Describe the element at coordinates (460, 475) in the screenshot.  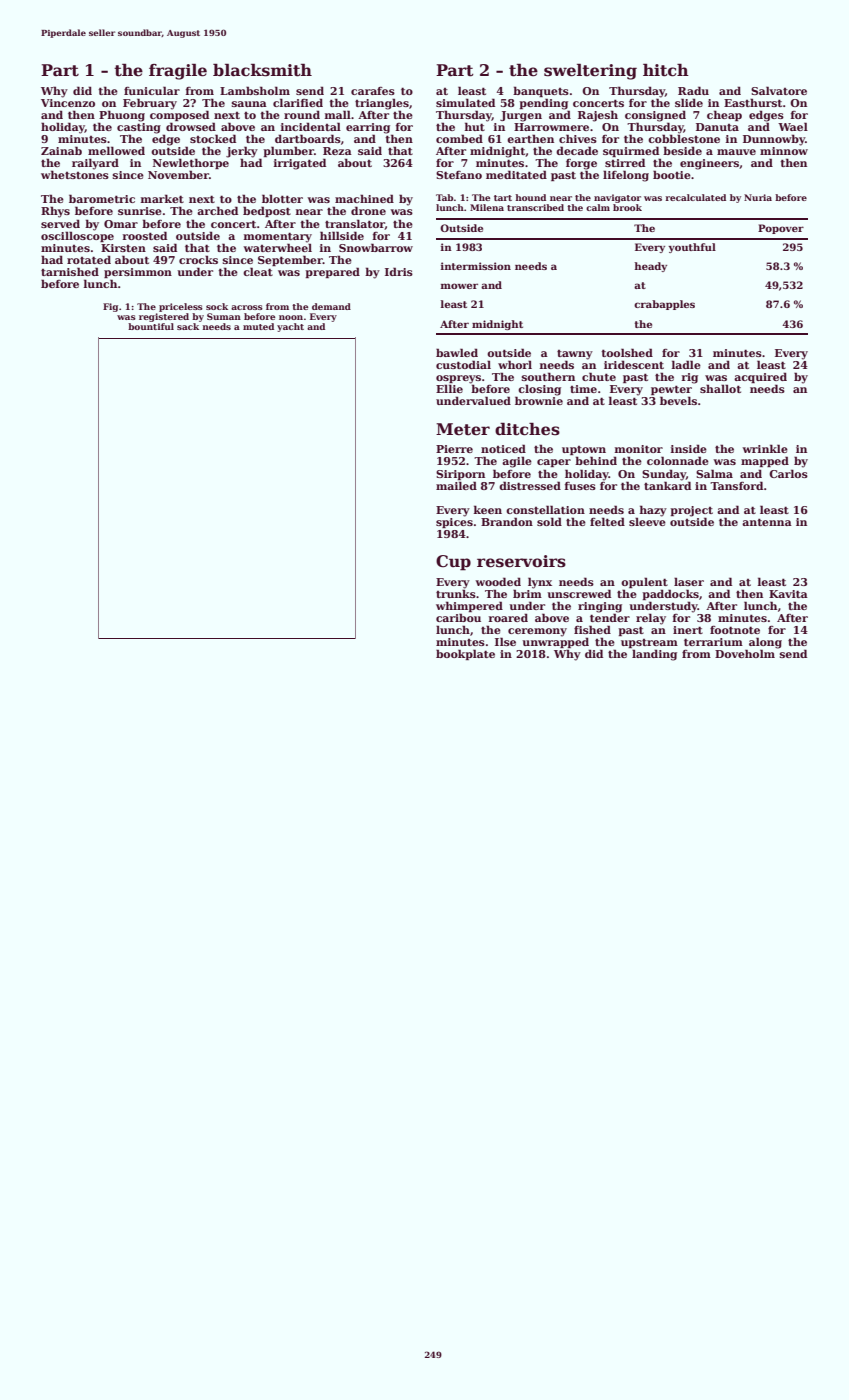
I see `Siriporn` at that location.
